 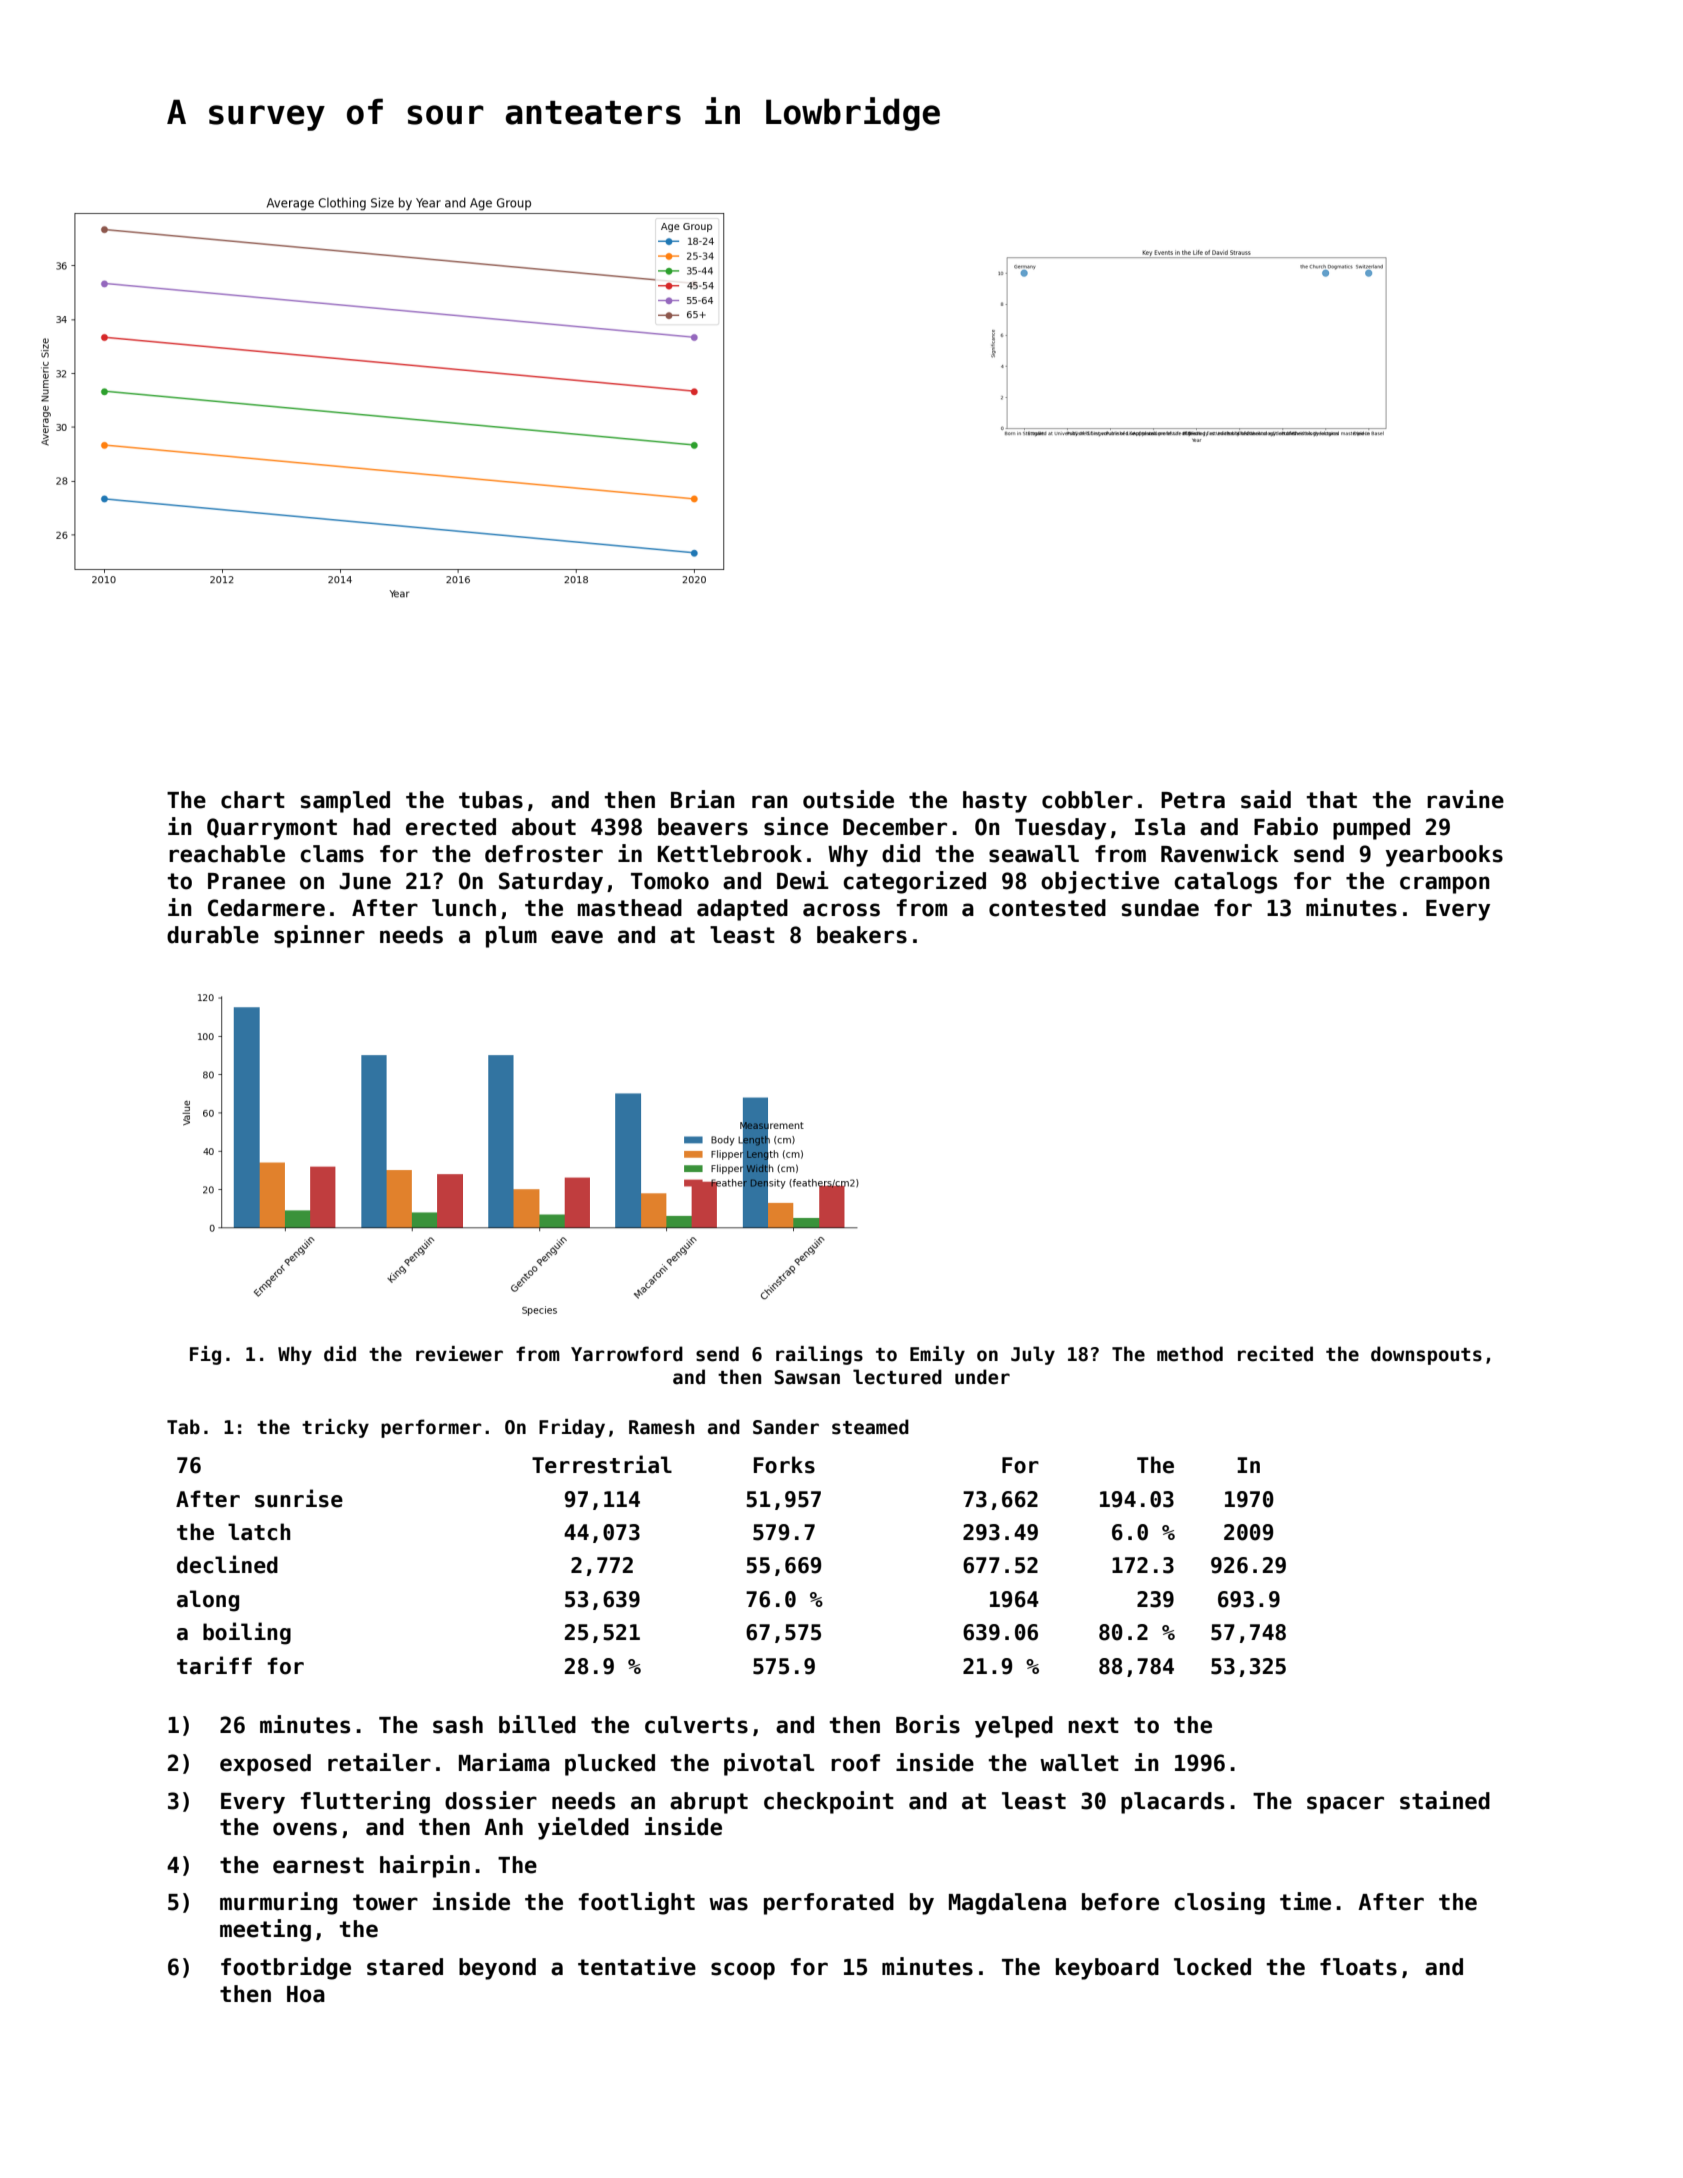 I want to click on hairpin, so click(x=425, y=1866).
